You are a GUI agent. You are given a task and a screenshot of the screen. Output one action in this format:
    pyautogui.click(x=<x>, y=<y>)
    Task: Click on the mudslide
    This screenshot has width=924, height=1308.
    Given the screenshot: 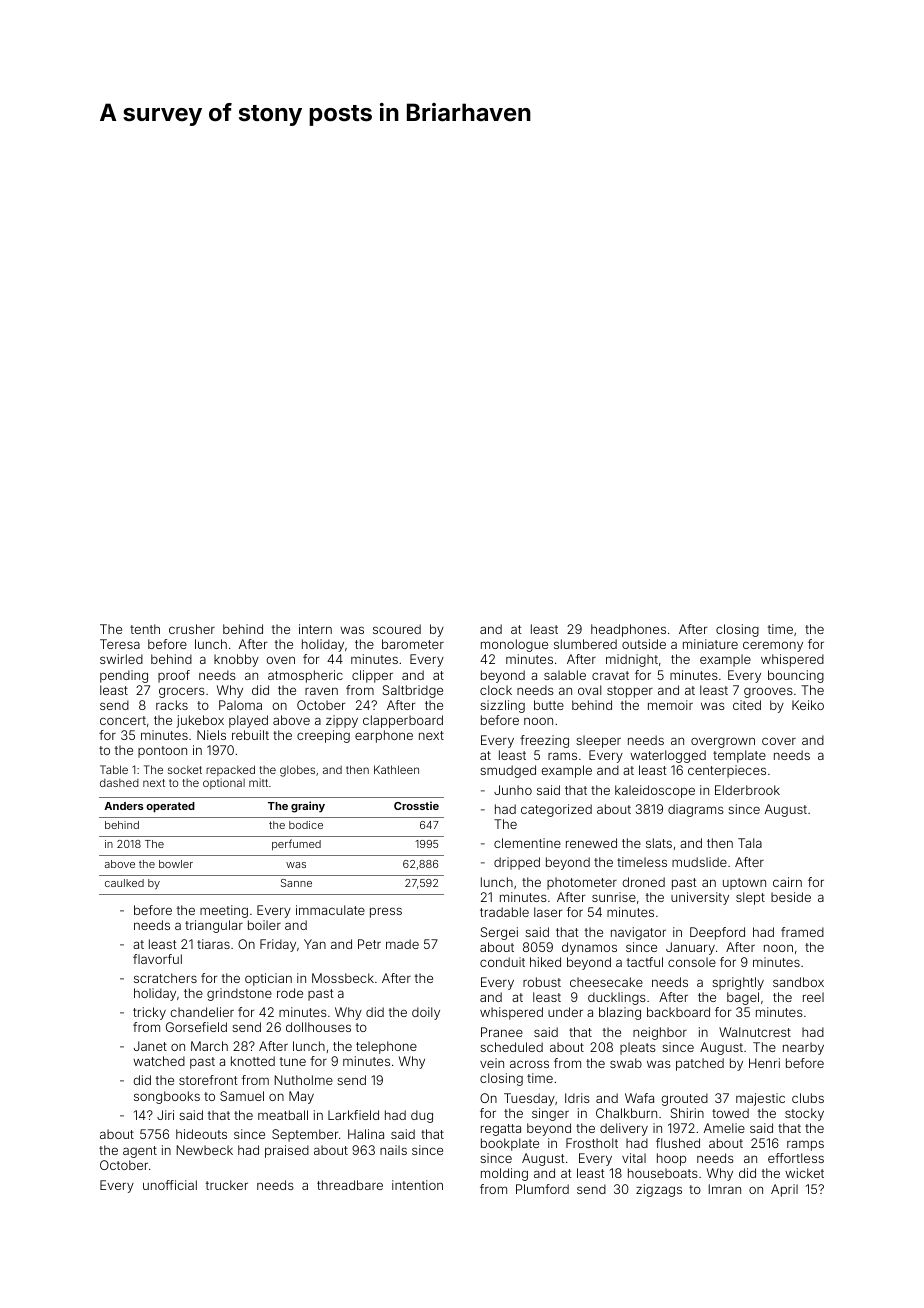 What is the action you would take?
    pyautogui.click(x=699, y=862)
